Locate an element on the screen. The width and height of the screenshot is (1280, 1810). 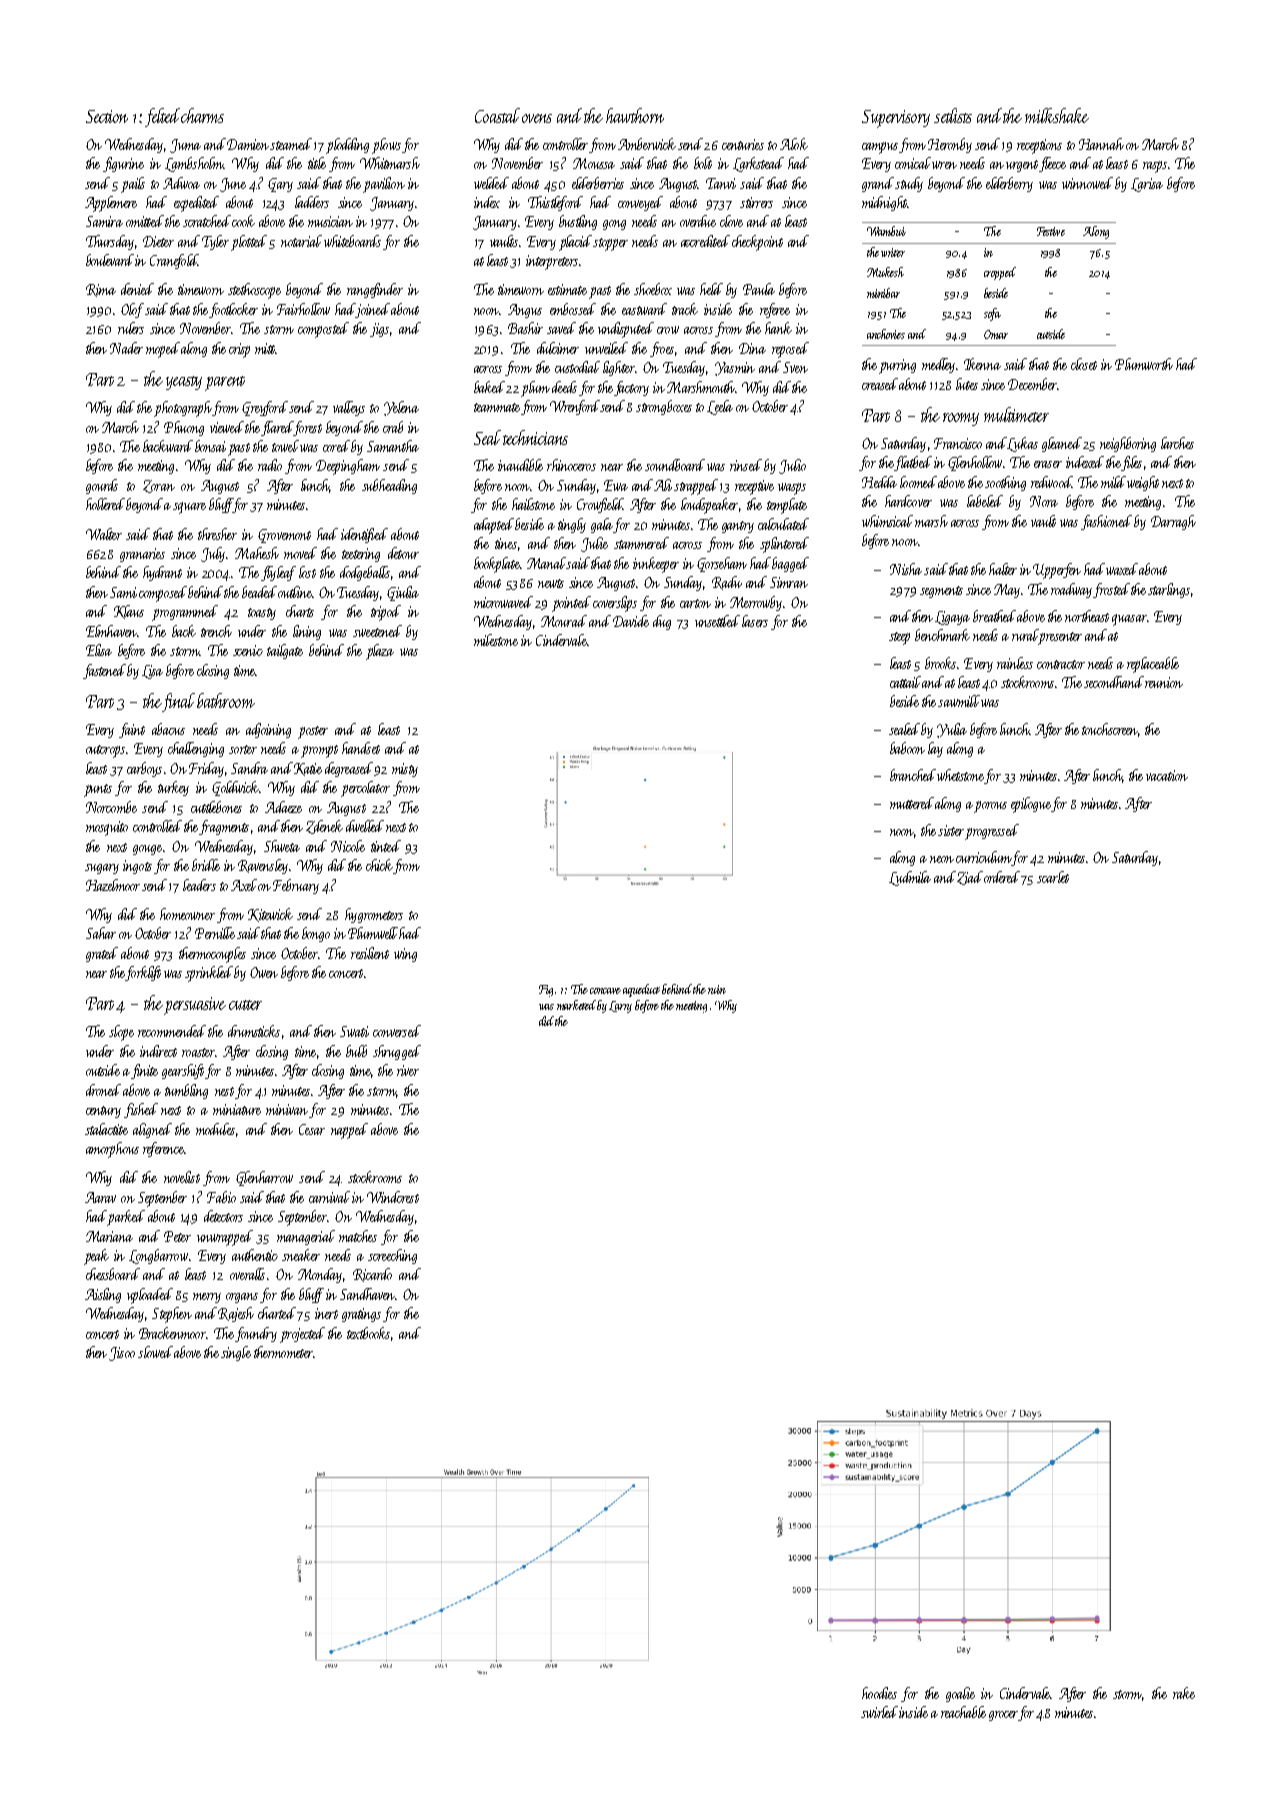
thermometer is located at coordinates (283, 1352).
